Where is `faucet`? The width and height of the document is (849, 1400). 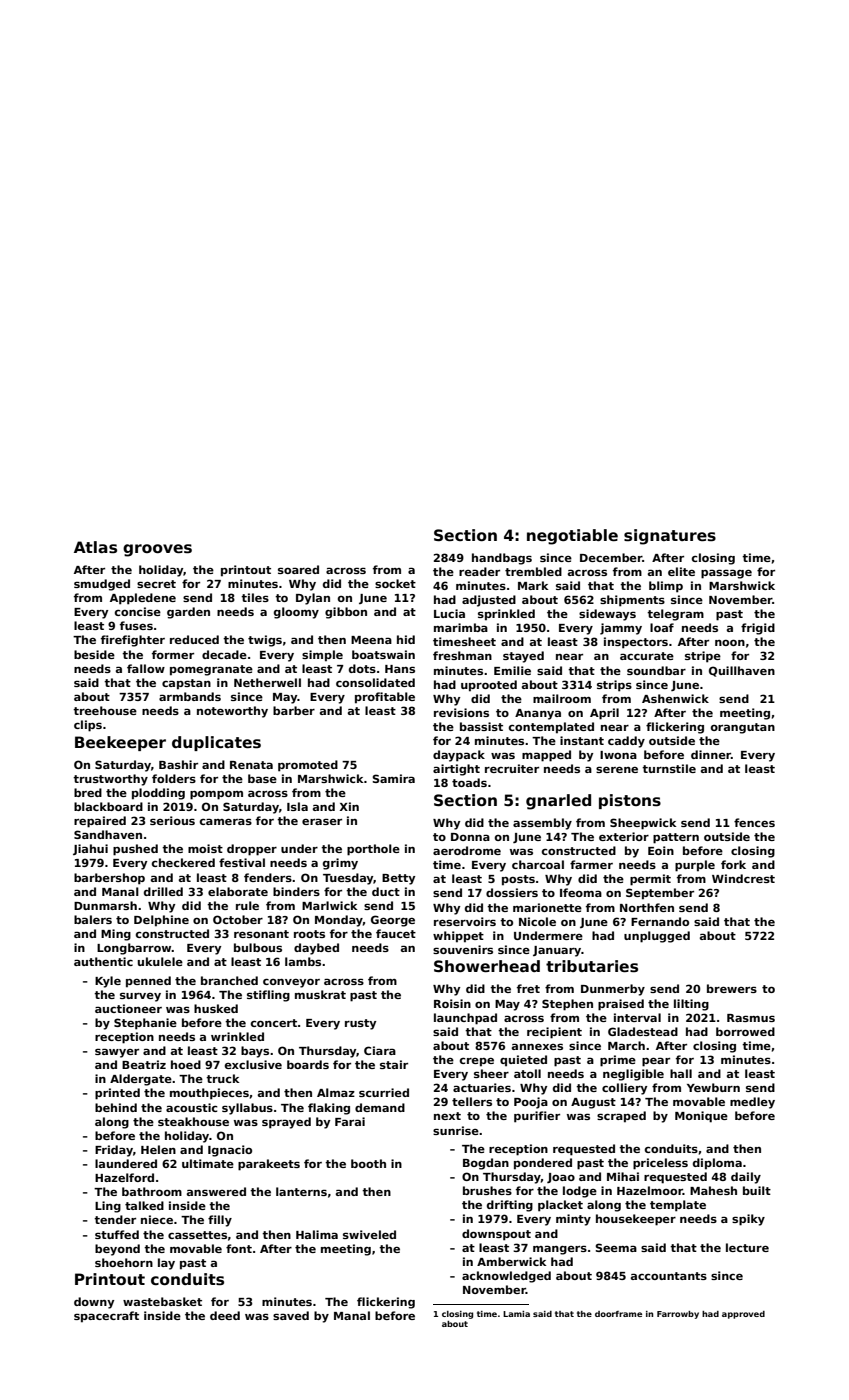 faucet is located at coordinates (396, 933).
